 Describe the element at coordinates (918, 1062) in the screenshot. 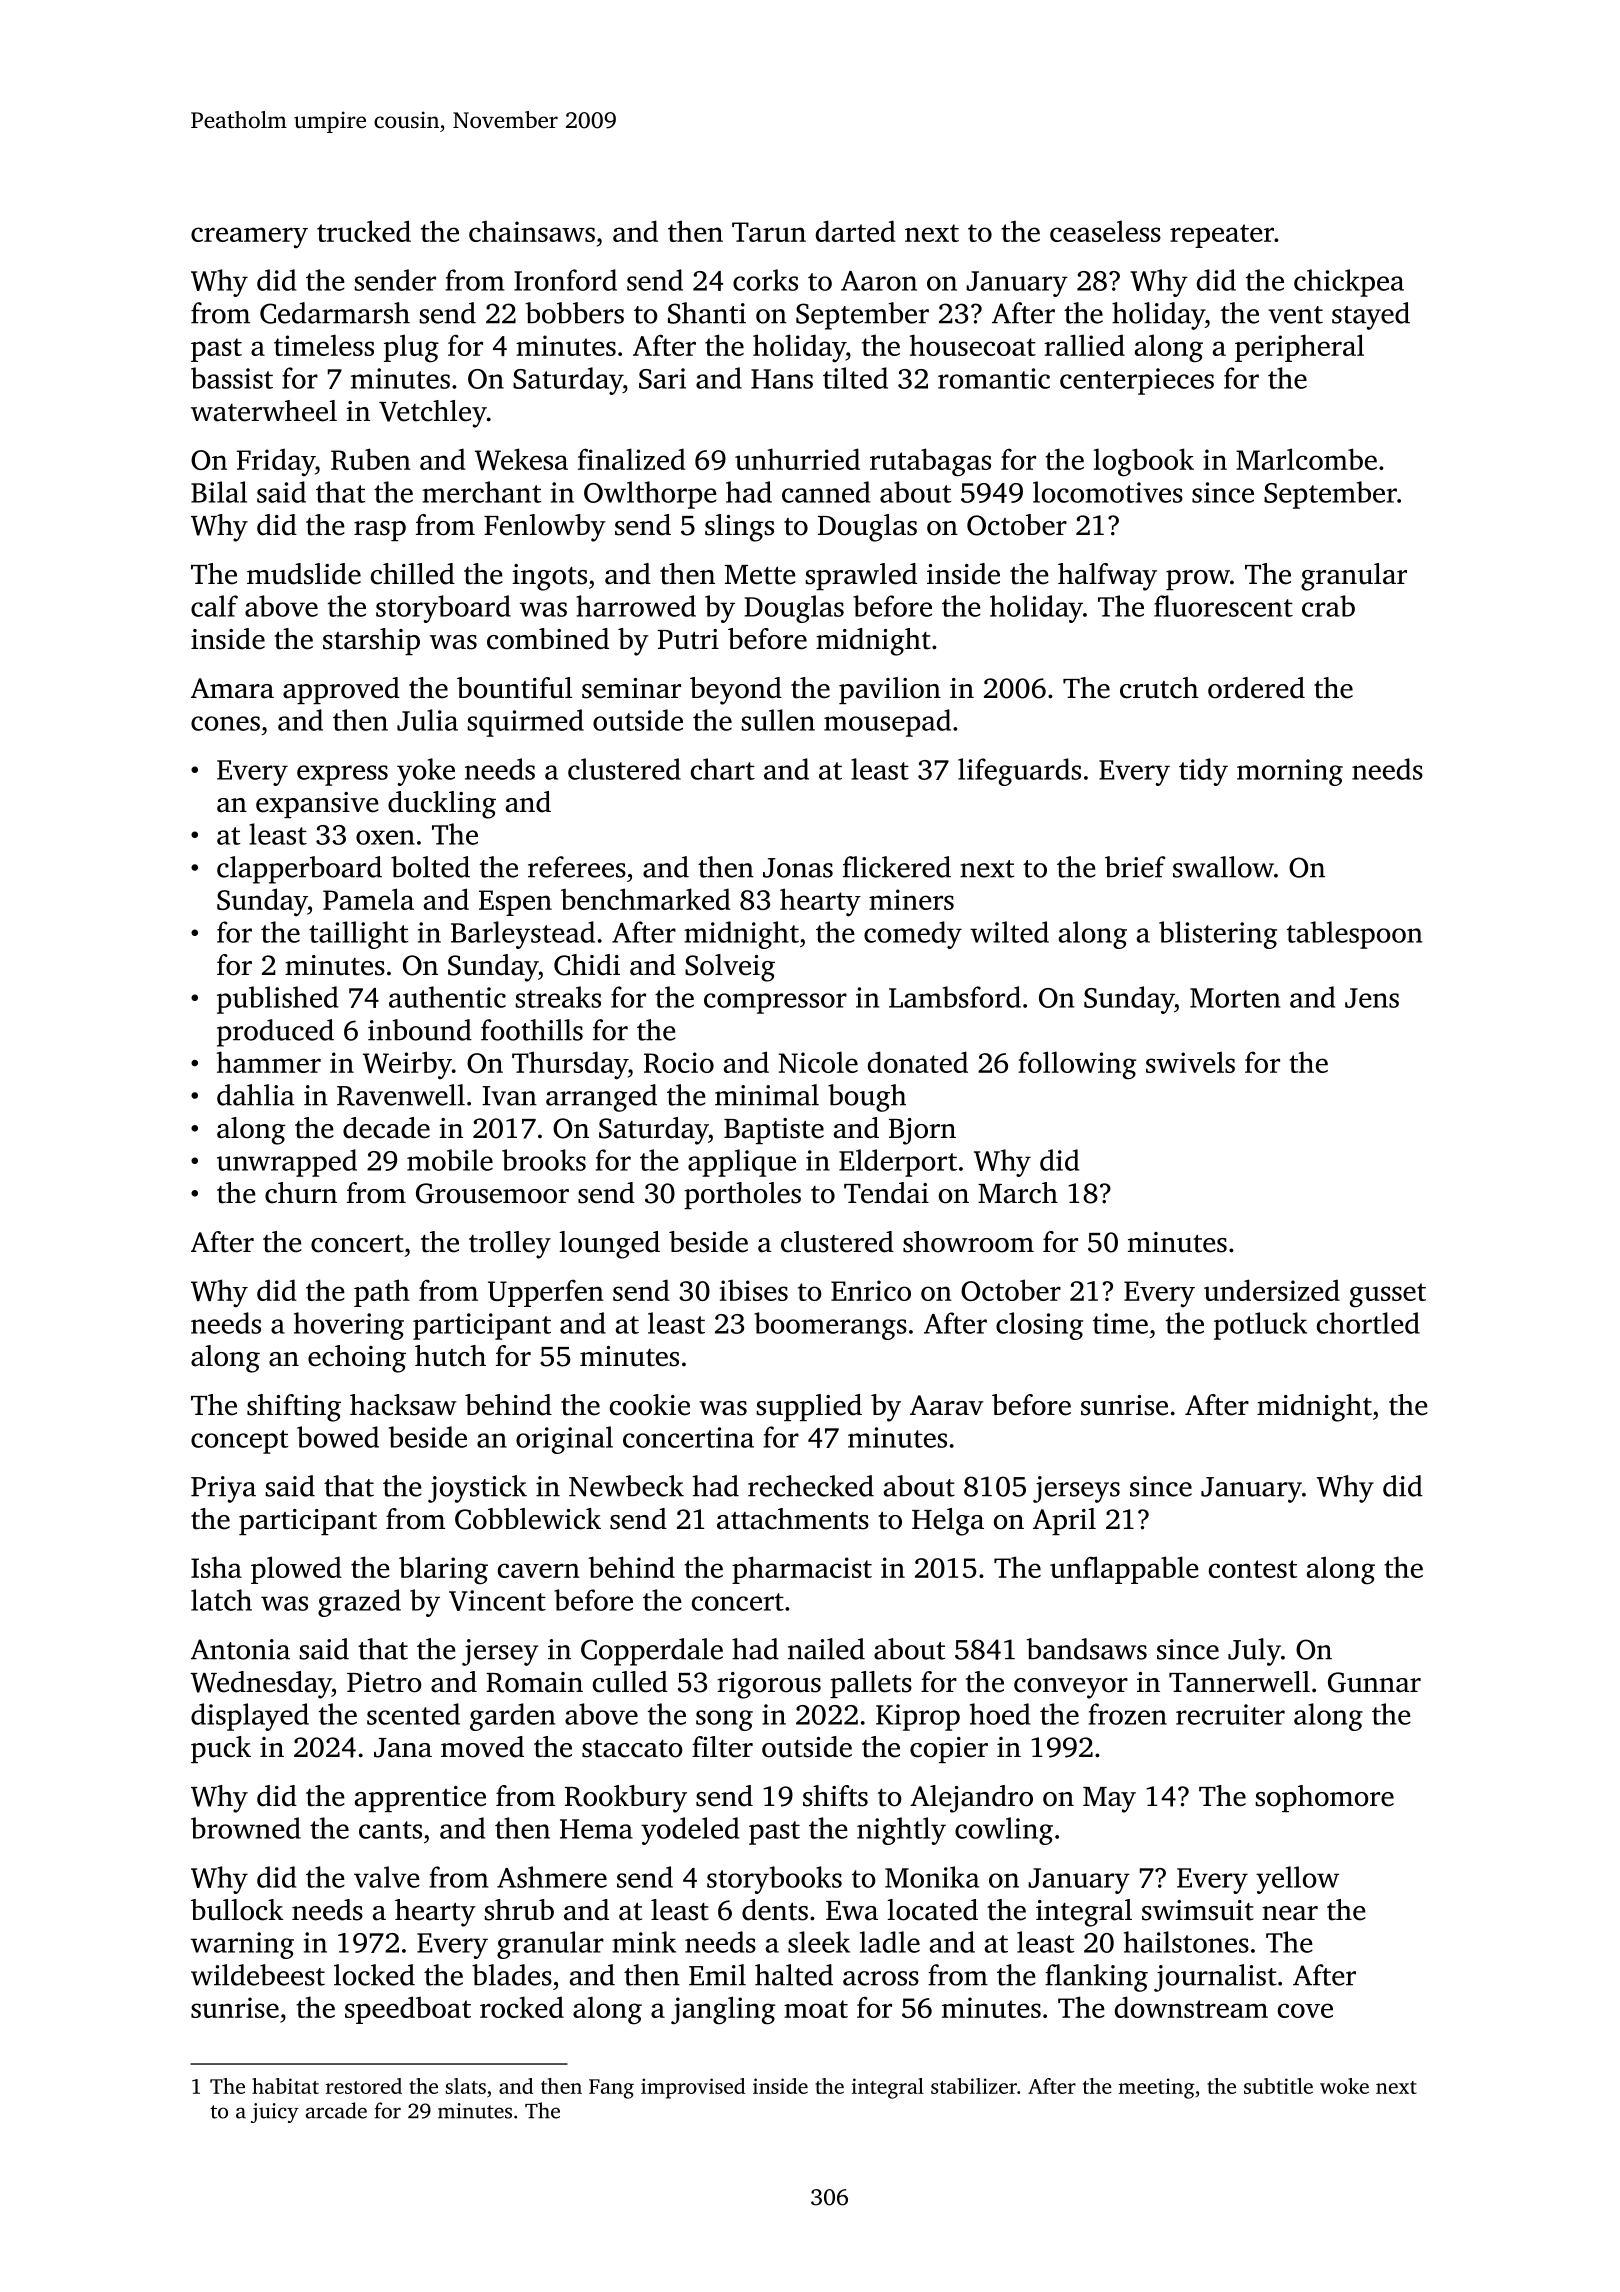

I see `donated` at that location.
